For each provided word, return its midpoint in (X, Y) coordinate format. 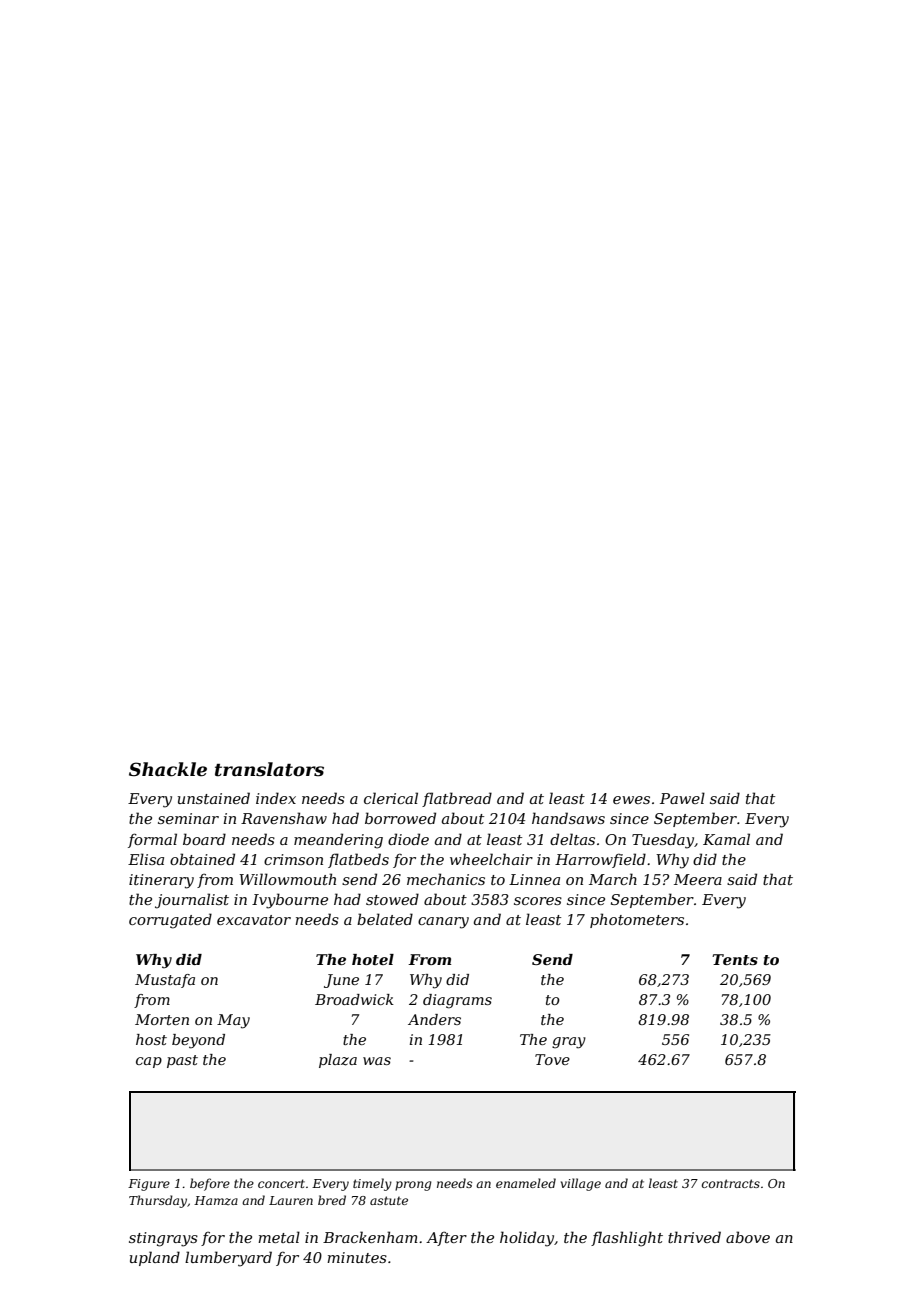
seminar (188, 818)
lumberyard (228, 1259)
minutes (357, 1257)
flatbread (457, 799)
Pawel (682, 798)
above (748, 1237)
